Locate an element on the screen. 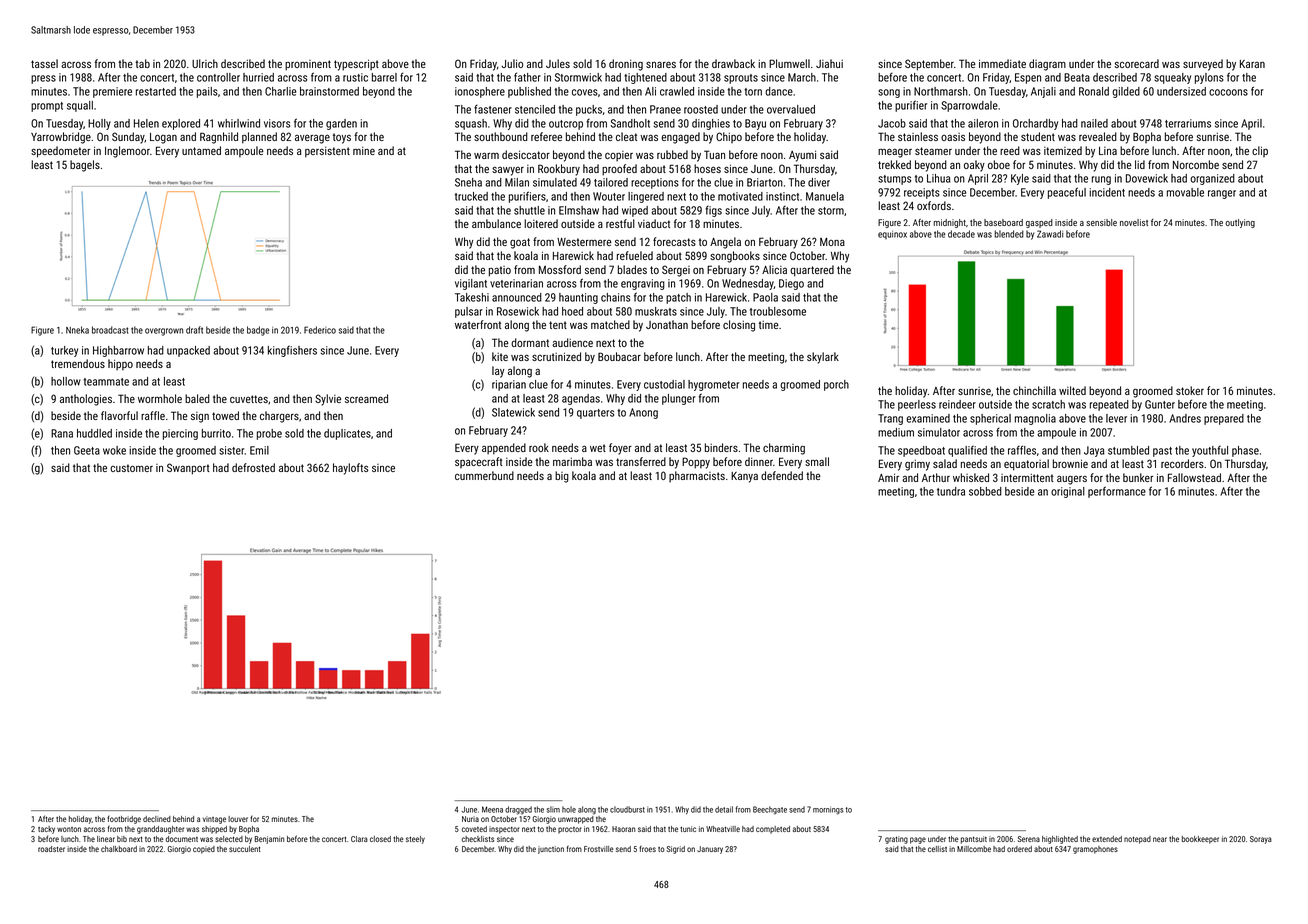  trucked is located at coordinates (471, 196).
